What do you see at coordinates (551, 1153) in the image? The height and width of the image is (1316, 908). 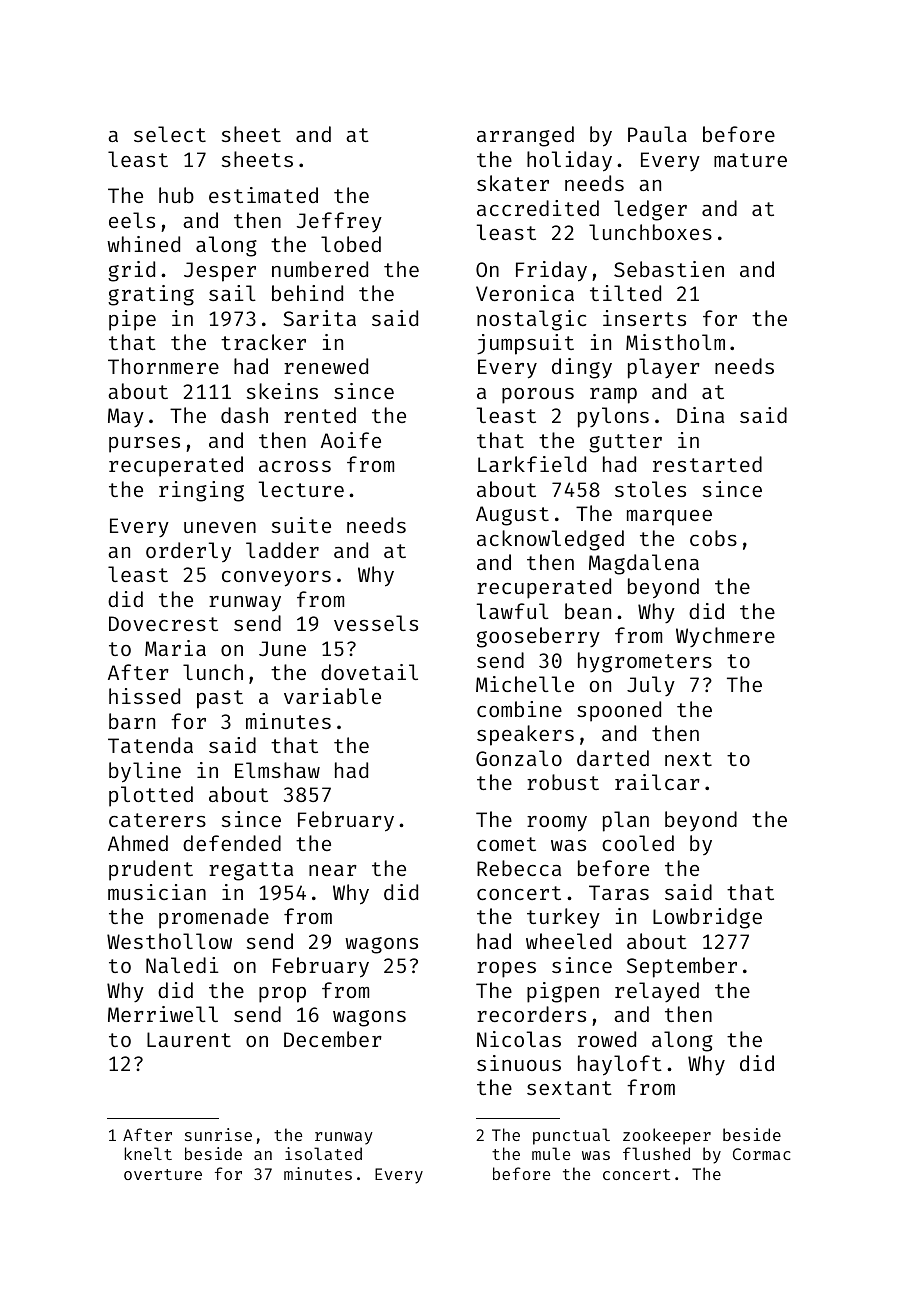 I see `mule` at bounding box center [551, 1153].
